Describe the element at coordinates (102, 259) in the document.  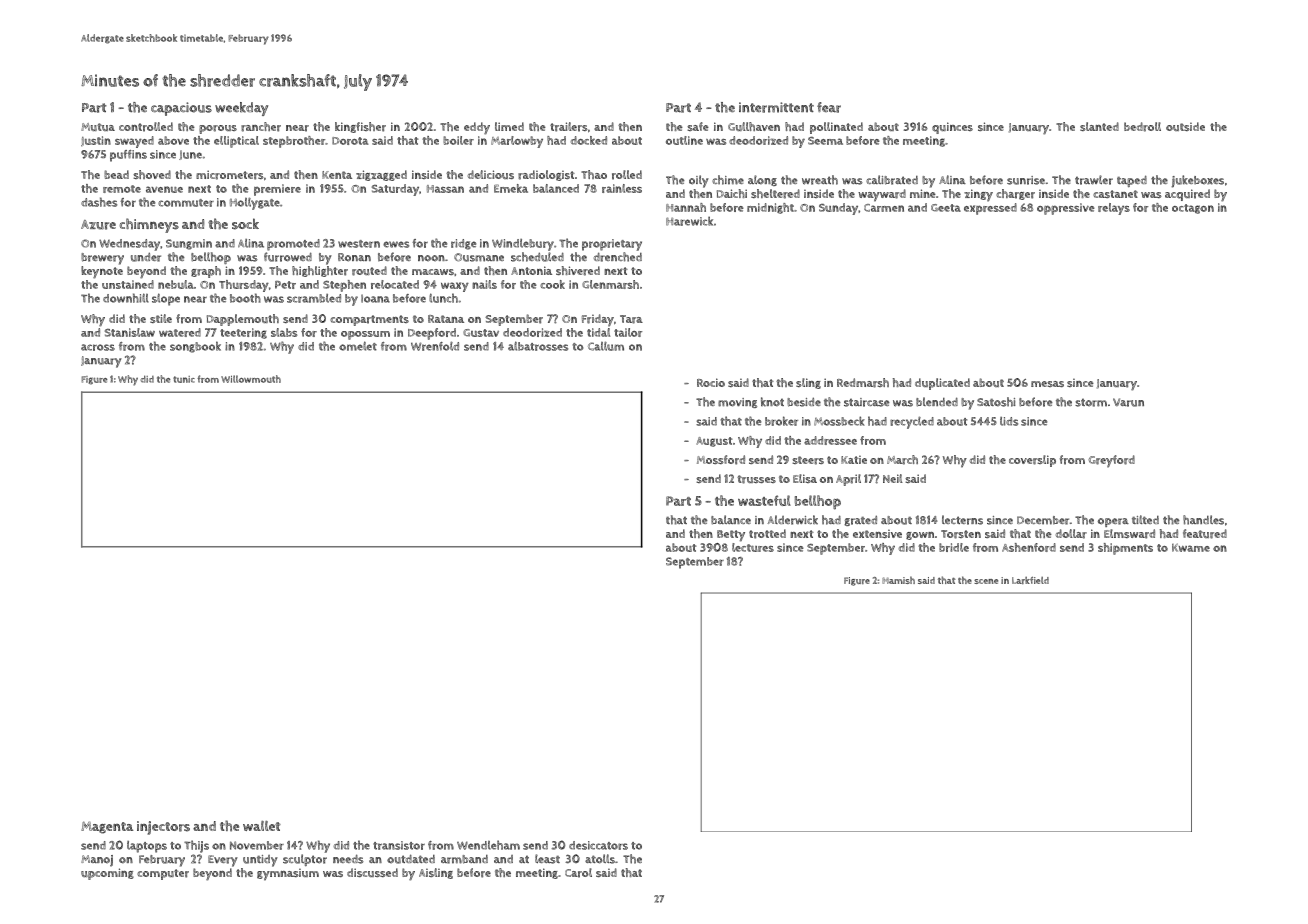
I see `brewery` at that location.
